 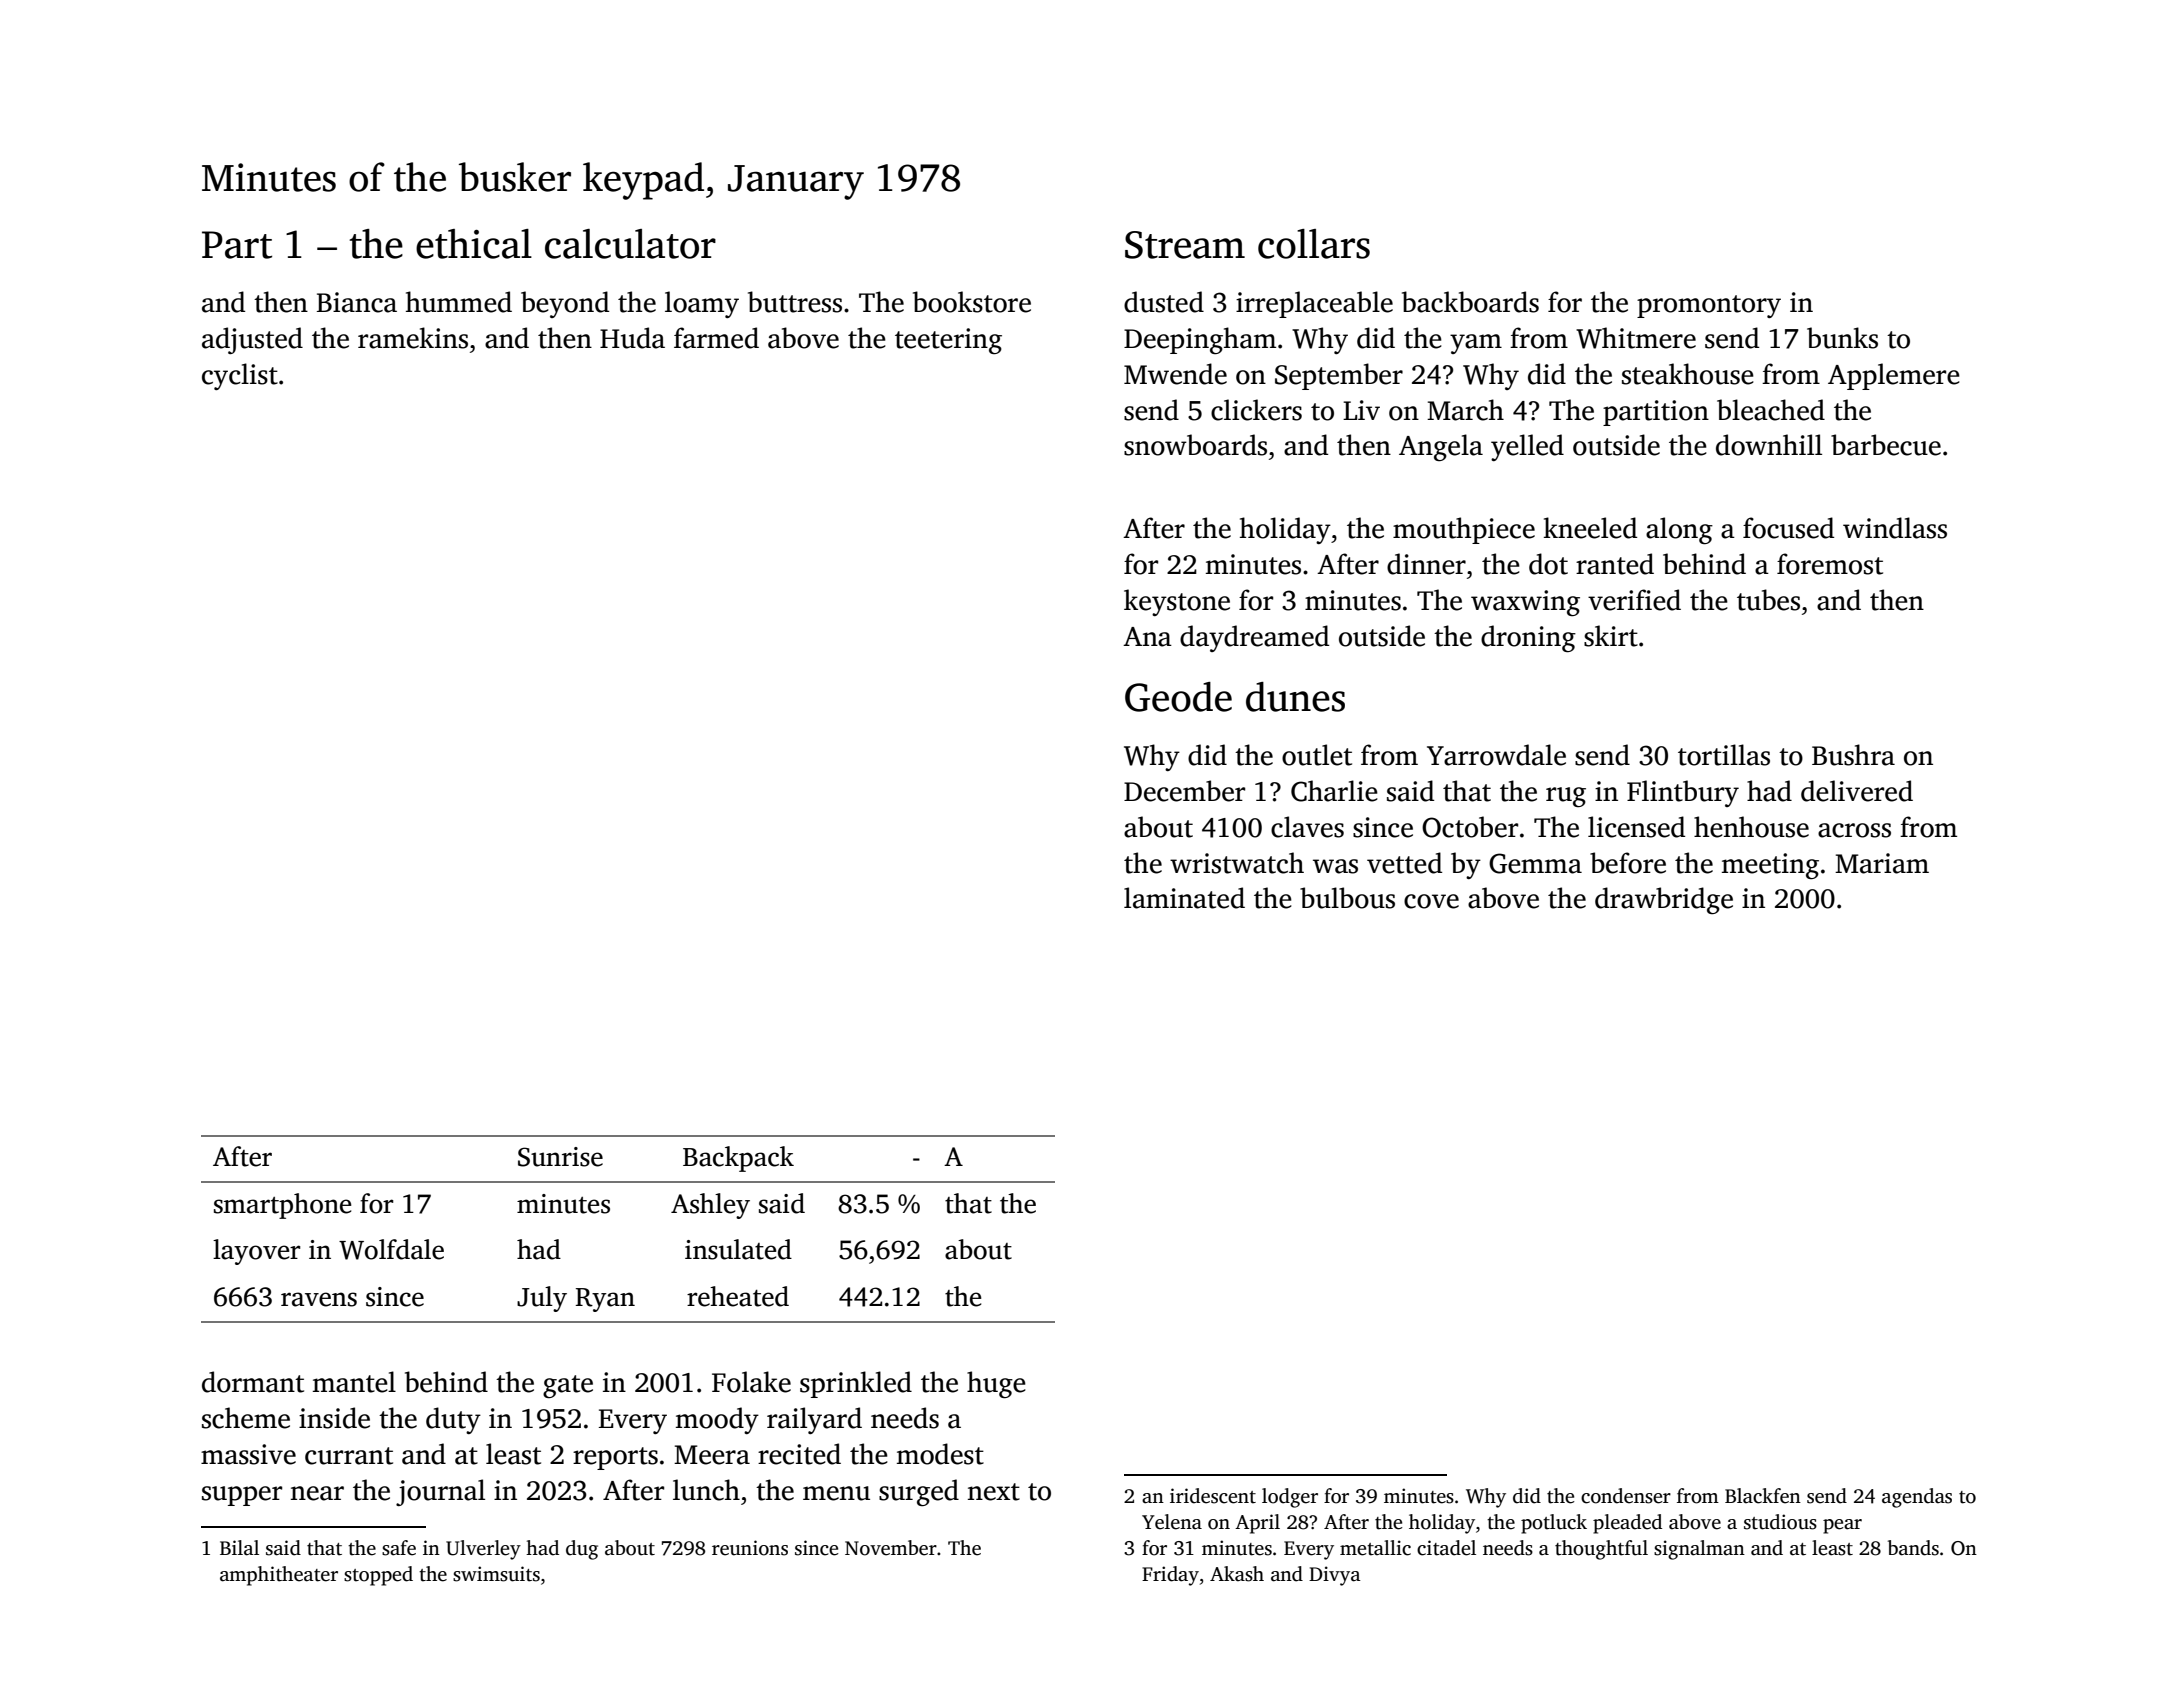 I want to click on cyclist, so click(x=240, y=376).
